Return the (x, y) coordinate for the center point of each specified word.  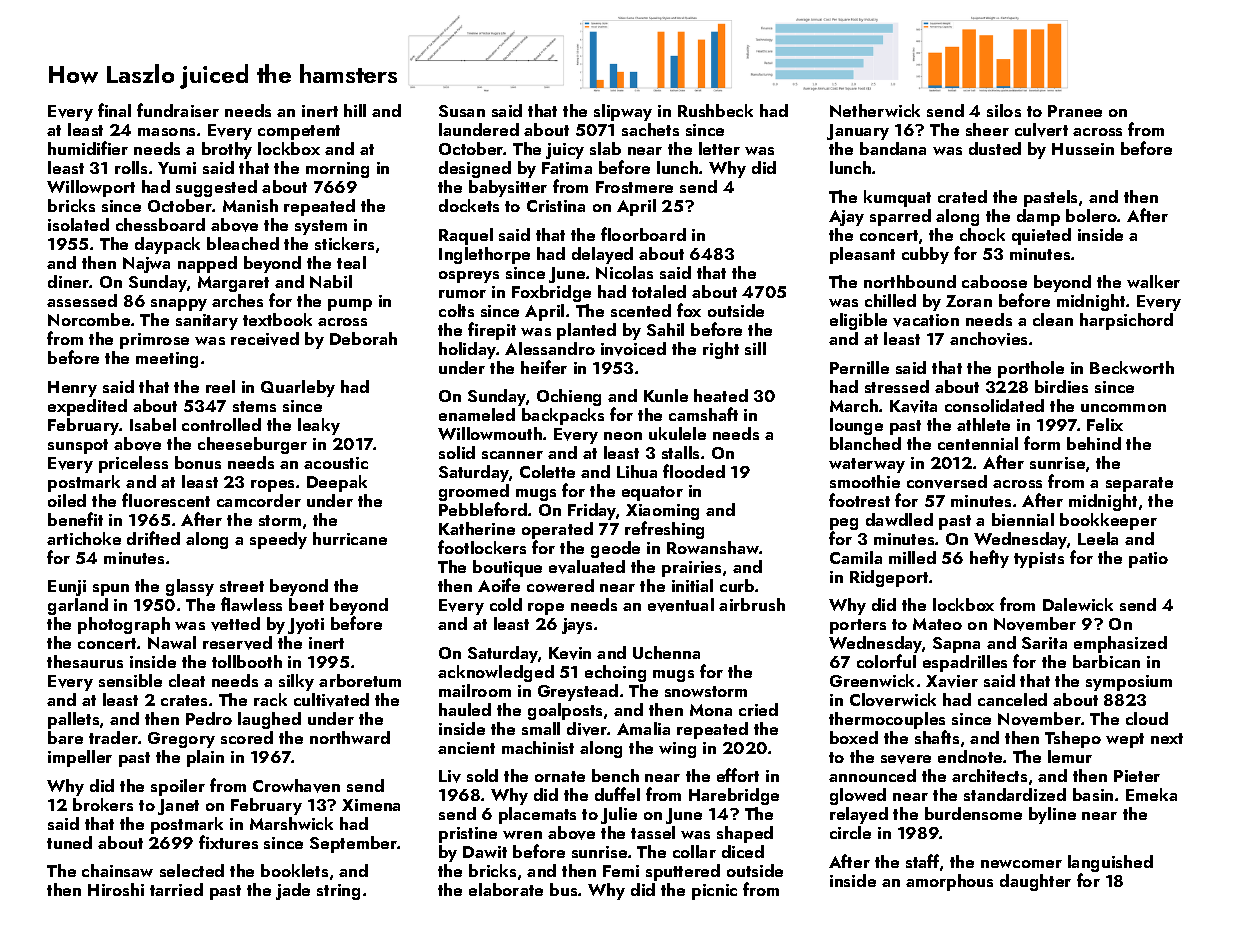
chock (982, 234)
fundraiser (178, 110)
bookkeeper (1108, 521)
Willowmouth (490, 433)
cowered (560, 585)
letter (719, 148)
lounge (856, 426)
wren (522, 835)
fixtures (228, 842)
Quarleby (298, 388)
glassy (190, 587)
